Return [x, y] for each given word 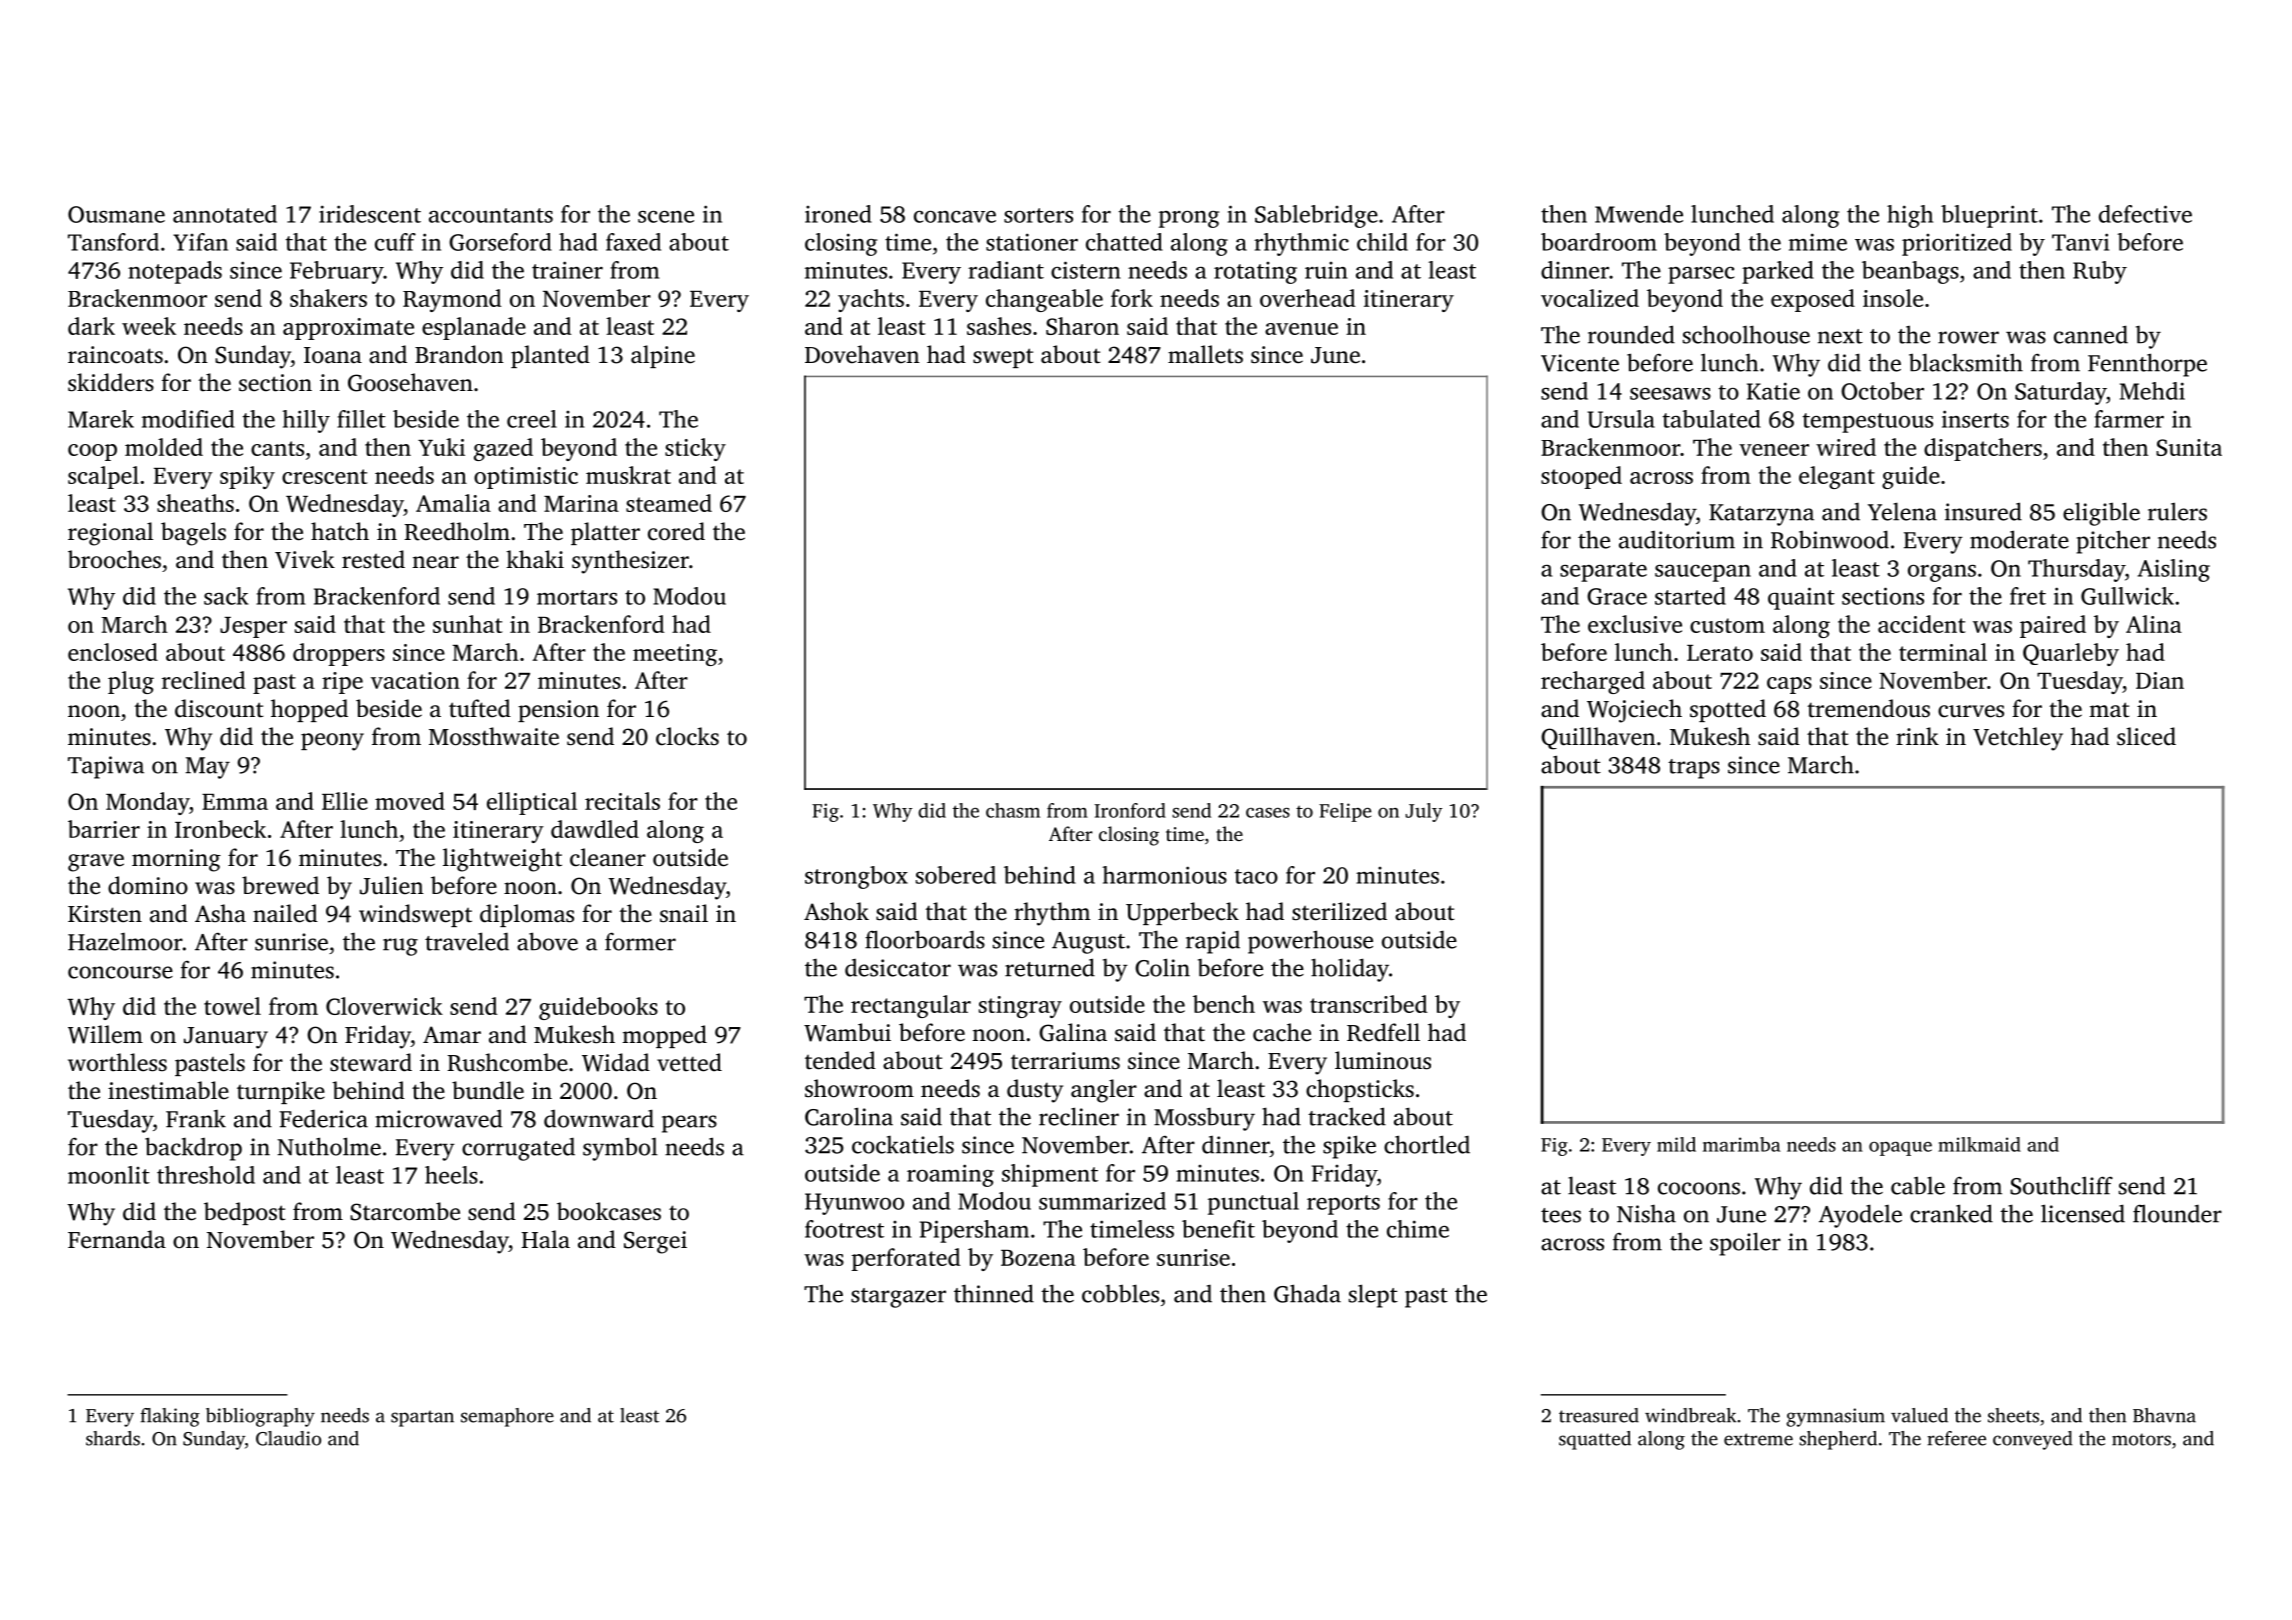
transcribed [1368, 1004]
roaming [950, 1175]
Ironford [1130, 810]
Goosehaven [410, 382]
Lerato [1720, 653]
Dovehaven [862, 354]
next [1840, 336]
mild [1676, 1144]
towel [232, 1006]
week [149, 326]
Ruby [2100, 272]
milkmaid [1979, 1144]
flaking [170, 1417]
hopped [309, 710]
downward [599, 1118]
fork [1132, 298]
